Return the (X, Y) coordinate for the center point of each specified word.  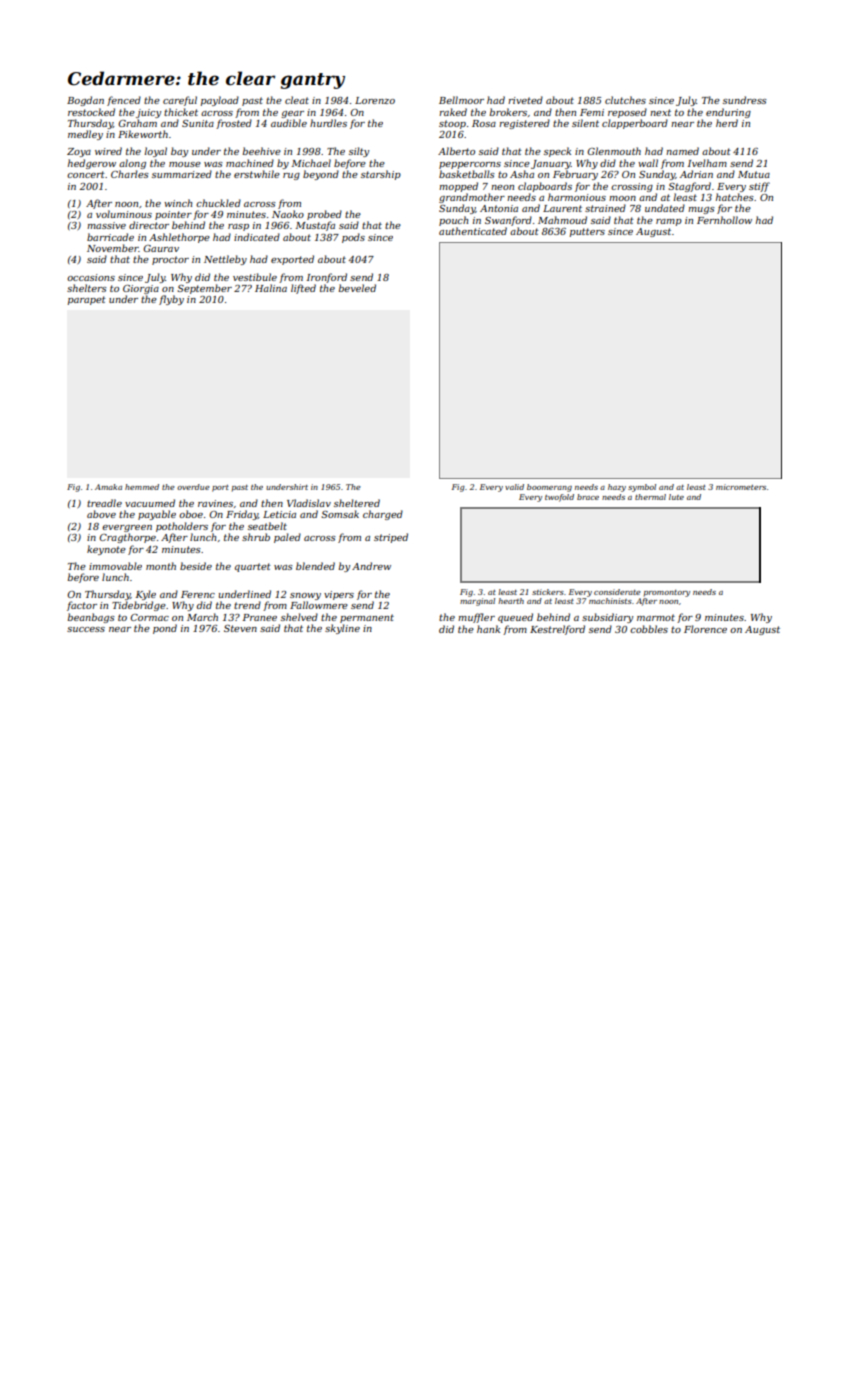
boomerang (549, 488)
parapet (87, 300)
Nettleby (225, 260)
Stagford (689, 187)
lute (676, 497)
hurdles (328, 123)
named (682, 151)
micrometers (741, 487)
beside (196, 566)
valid (514, 487)
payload (220, 101)
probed (324, 215)
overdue (193, 487)
